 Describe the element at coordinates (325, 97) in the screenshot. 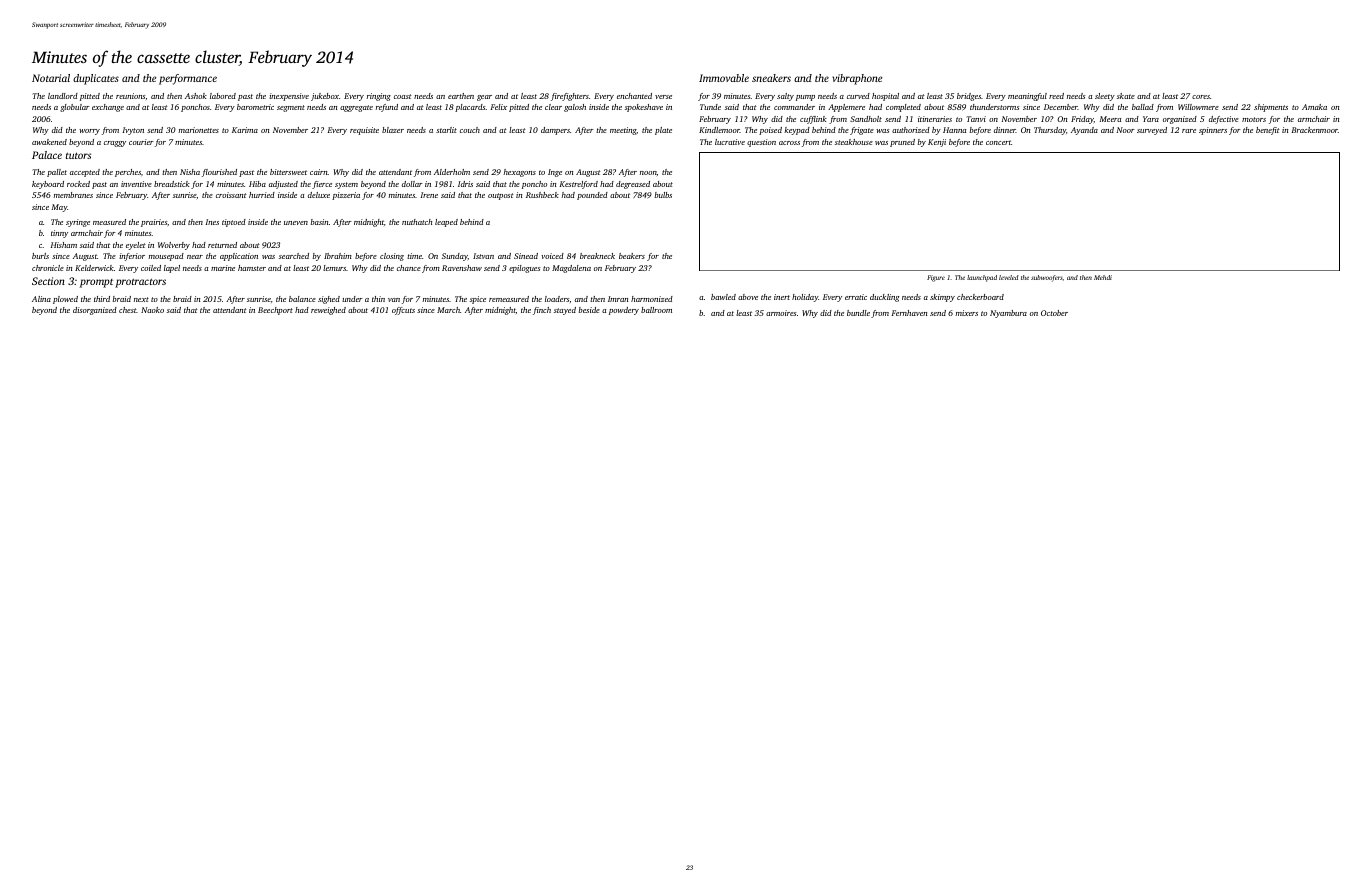

I see `jukebox` at that location.
